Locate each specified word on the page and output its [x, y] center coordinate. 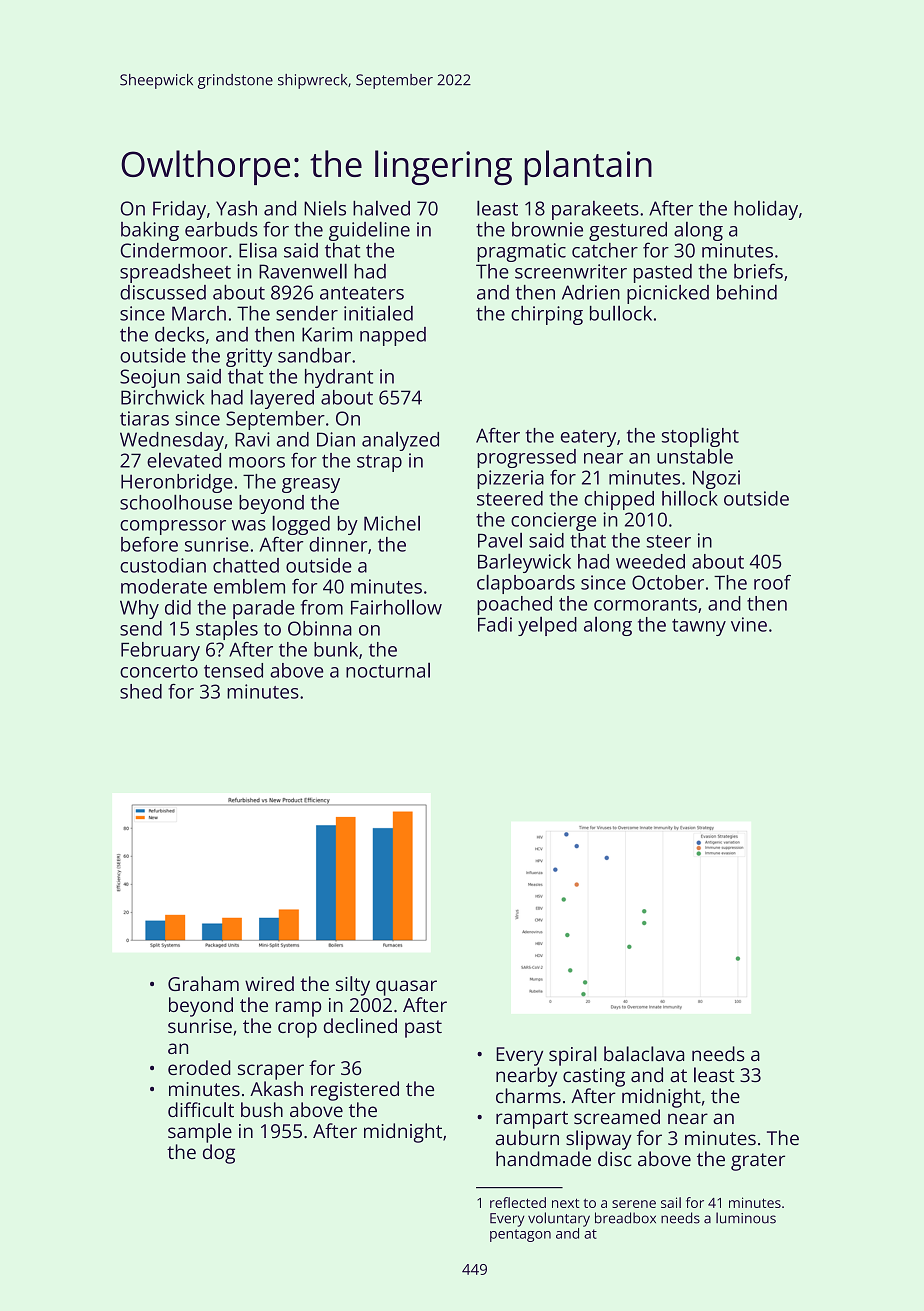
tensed [233, 670]
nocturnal [388, 670]
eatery [588, 438]
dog [219, 1154]
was [249, 525]
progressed [526, 458]
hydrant [339, 378]
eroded [199, 1067]
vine [749, 624]
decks [180, 334]
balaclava [644, 1054]
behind [747, 292]
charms [528, 1096]
